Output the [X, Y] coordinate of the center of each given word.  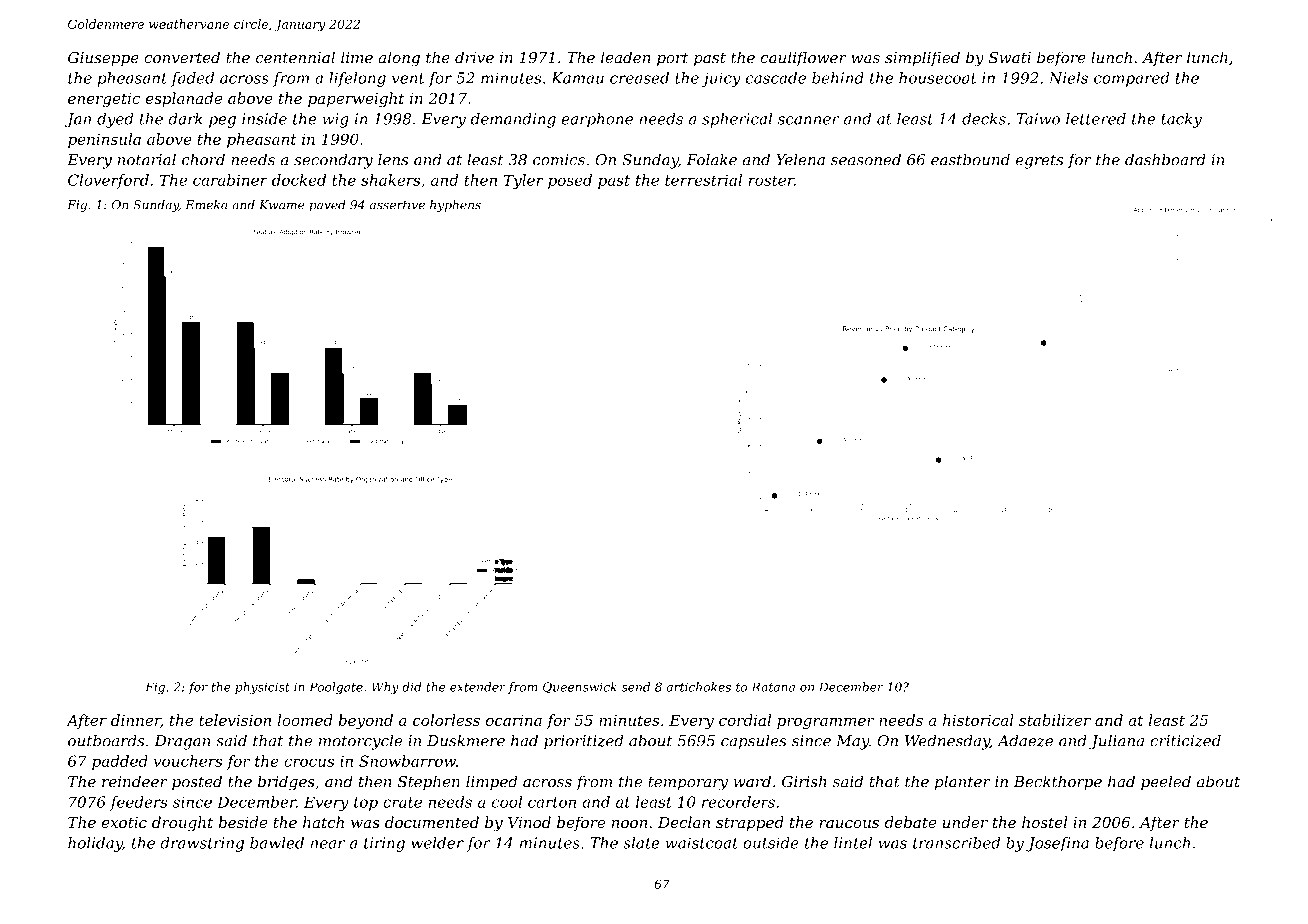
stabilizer [1055, 720]
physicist [262, 688]
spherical [737, 120]
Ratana [773, 687]
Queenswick [580, 688]
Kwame [282, 205]
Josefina [1057, 844]
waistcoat [702, 843]
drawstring [202, 844]
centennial [295, 57]
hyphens [455, 206]
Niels [1068, 78]
